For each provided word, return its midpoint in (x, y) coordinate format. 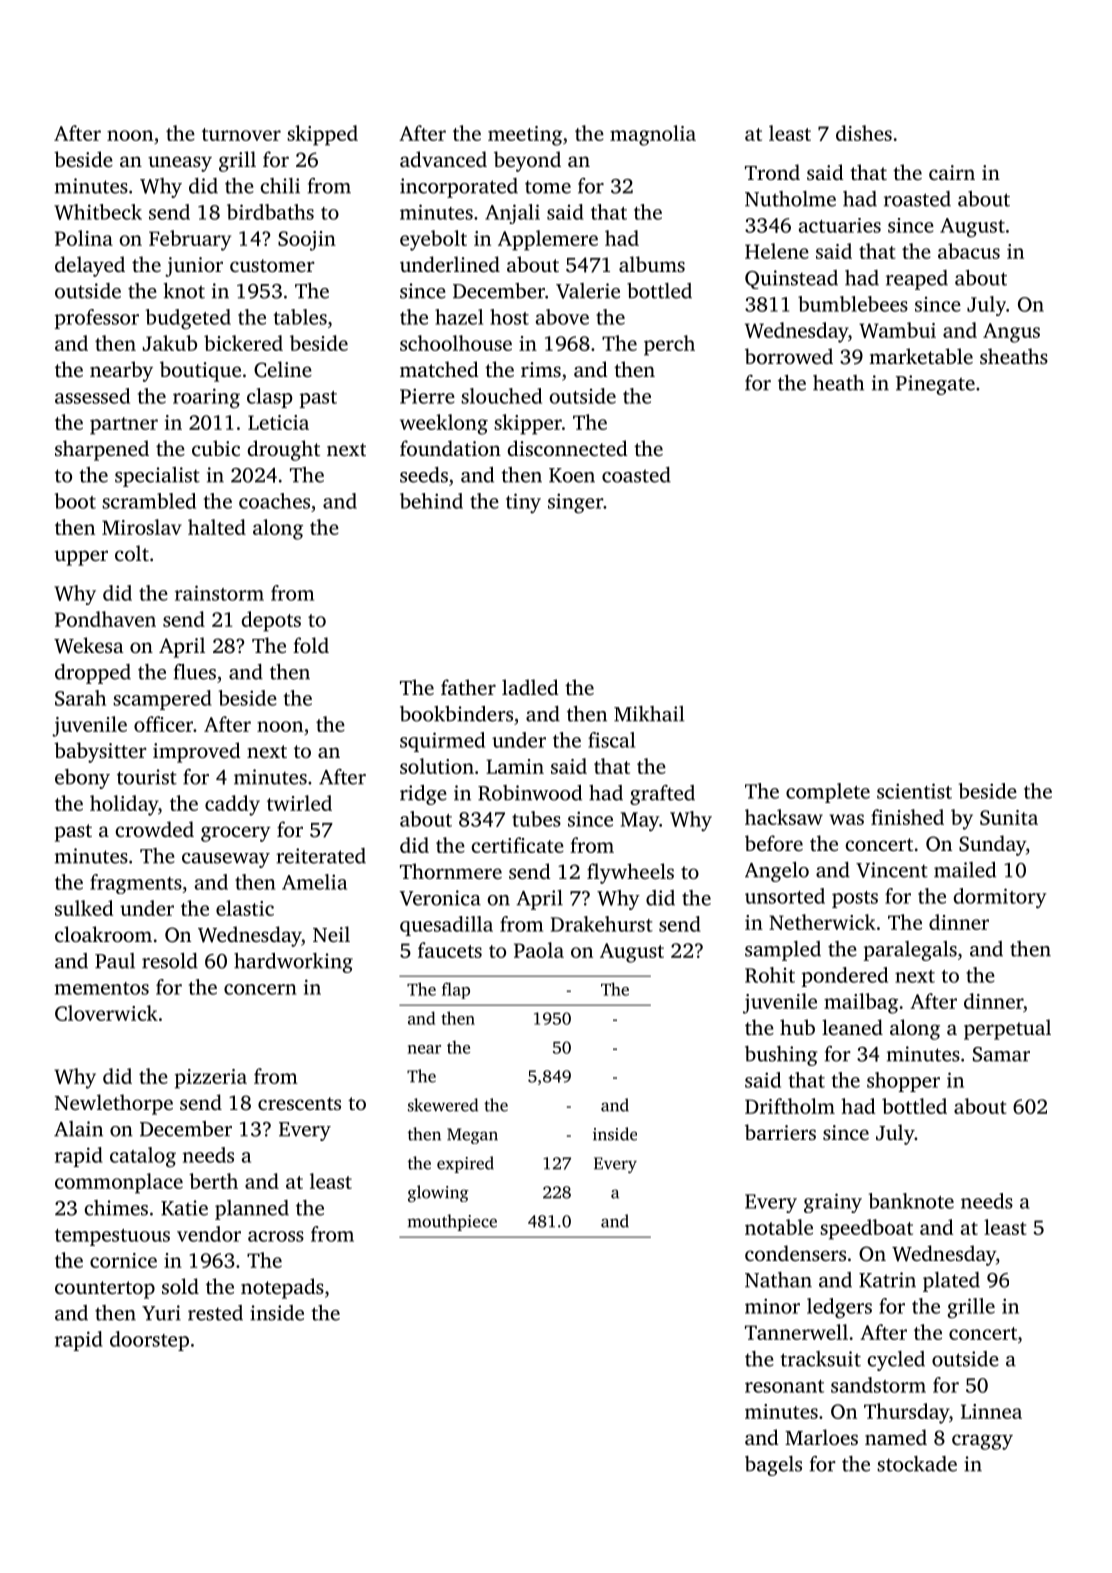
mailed (965, 870)
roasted (917, 199)
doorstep (149, 1341)
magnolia (653, 135)
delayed (90, 266)
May (640, 822)
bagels (773, 1466)
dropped (93, 674)
